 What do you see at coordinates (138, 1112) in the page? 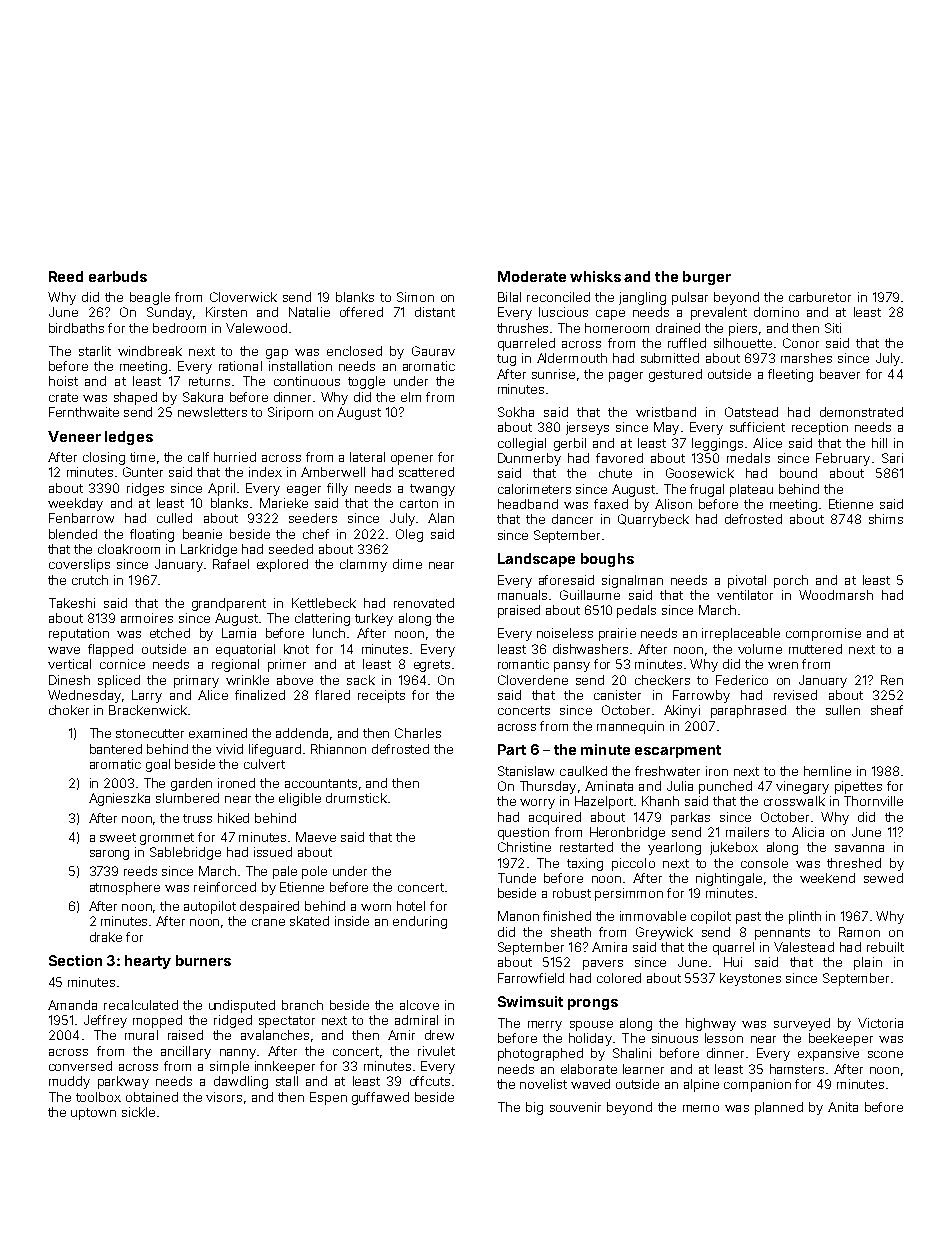
I see `sickle` at bounding box center [138, 1112].
